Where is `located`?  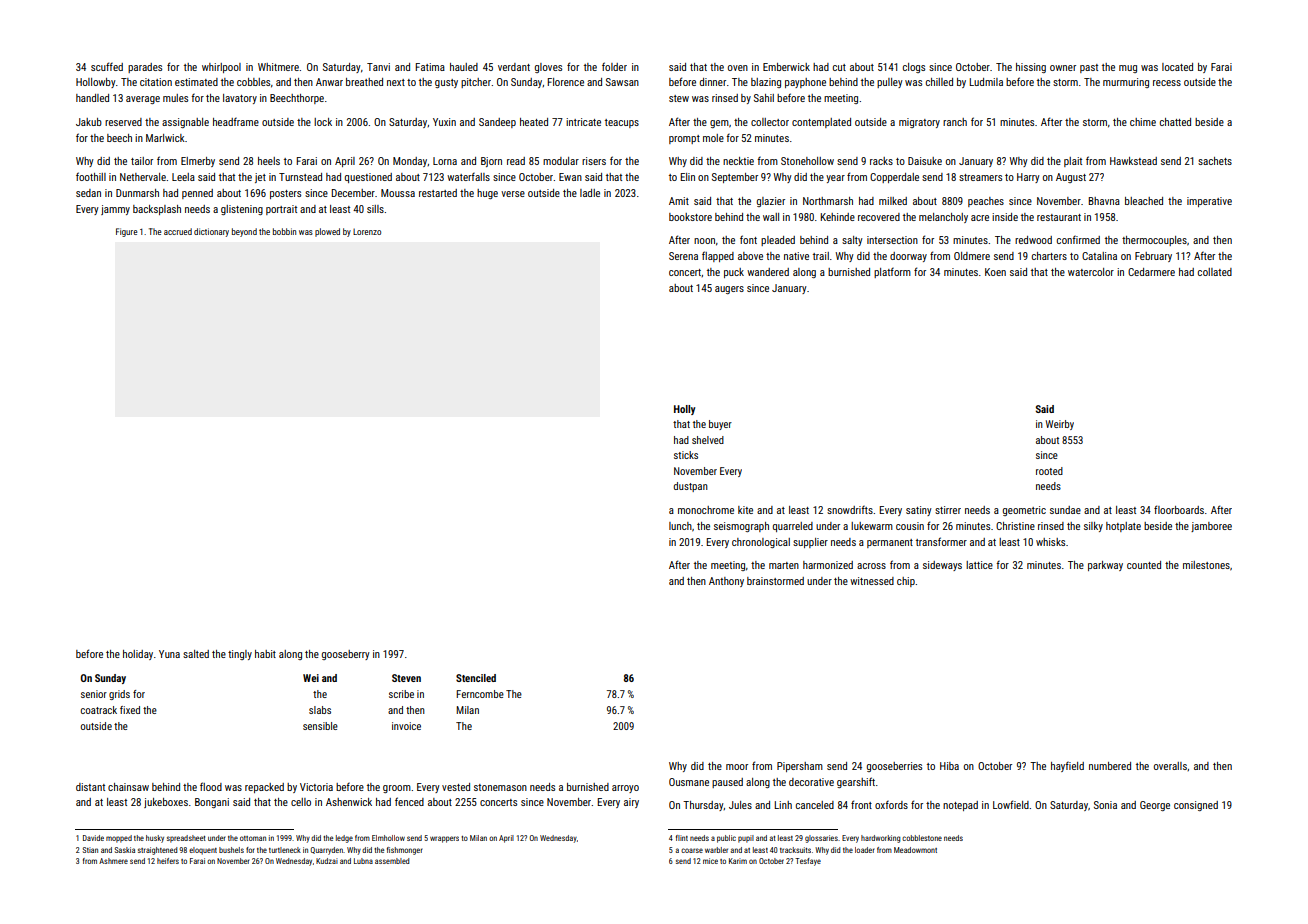 located is located at coordinates (1177, 67).
